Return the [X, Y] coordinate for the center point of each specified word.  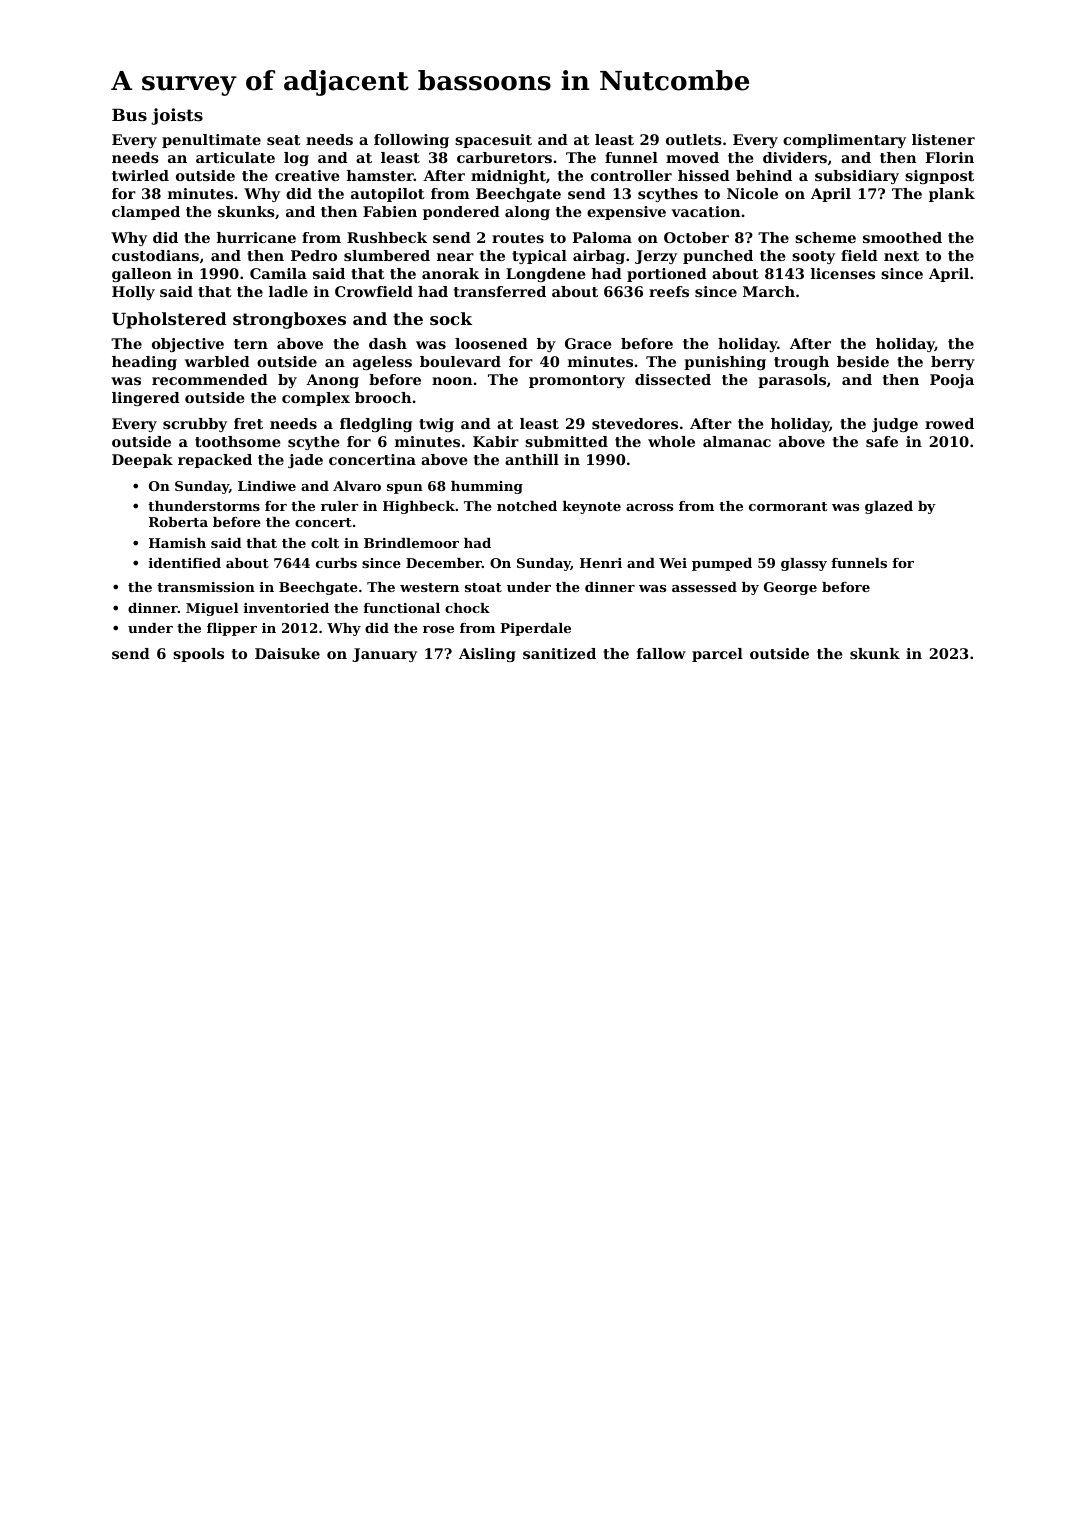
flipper [232, 629]
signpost [939, 177]
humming [487, 487]
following [411, 141]
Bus [129, 115]
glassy [804, 564]
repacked [215, 461]
